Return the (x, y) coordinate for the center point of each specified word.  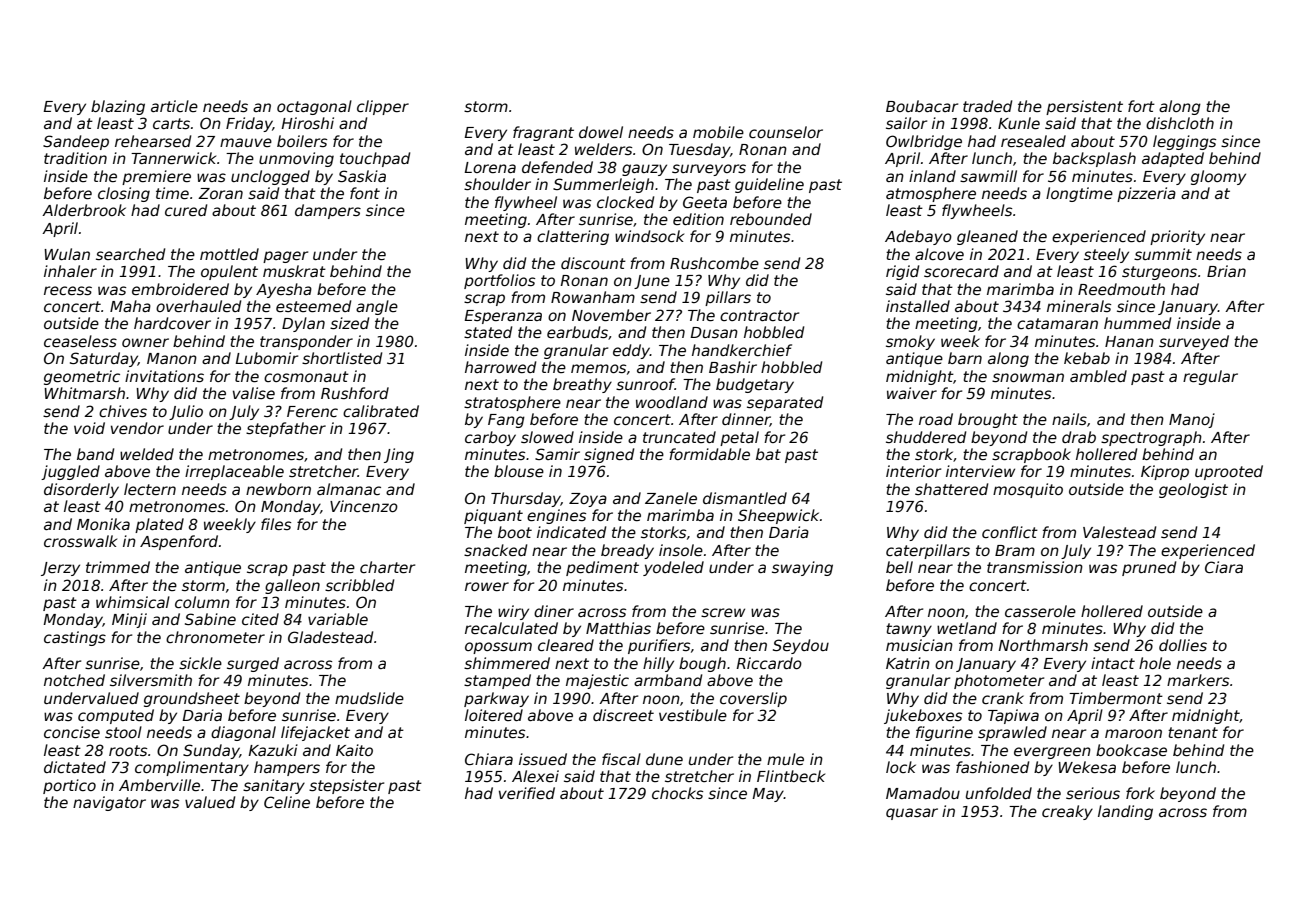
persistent (1084, 107)
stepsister (346, 786)
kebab (1087, 358)
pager (285, 257)
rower (487, 586)
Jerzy (60, 569)
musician (919, 645)
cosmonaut (306, 376)
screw (723, 612)
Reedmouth (1121, 289)
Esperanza (503, 317)
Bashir (733, 367)
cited (260, 619)
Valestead (1119, 532)
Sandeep (76, 142)
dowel (601, 132)
